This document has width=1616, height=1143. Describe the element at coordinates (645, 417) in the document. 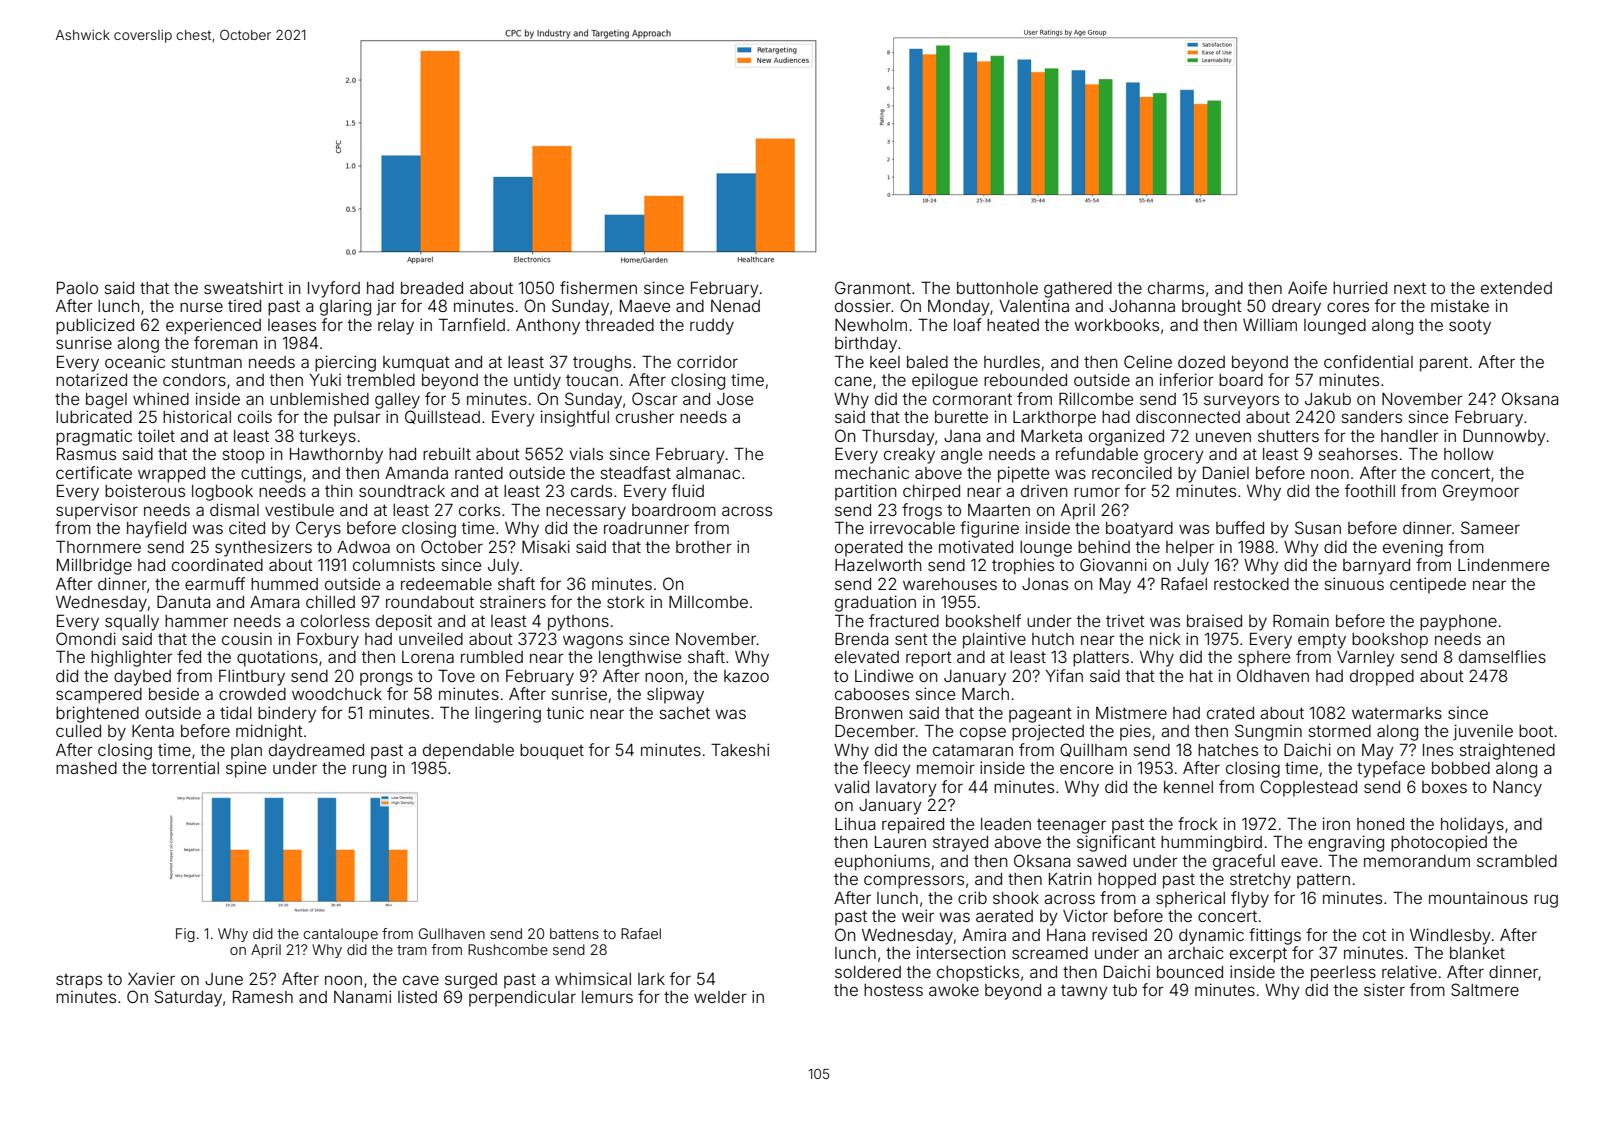

I see `crusher` at that location.
